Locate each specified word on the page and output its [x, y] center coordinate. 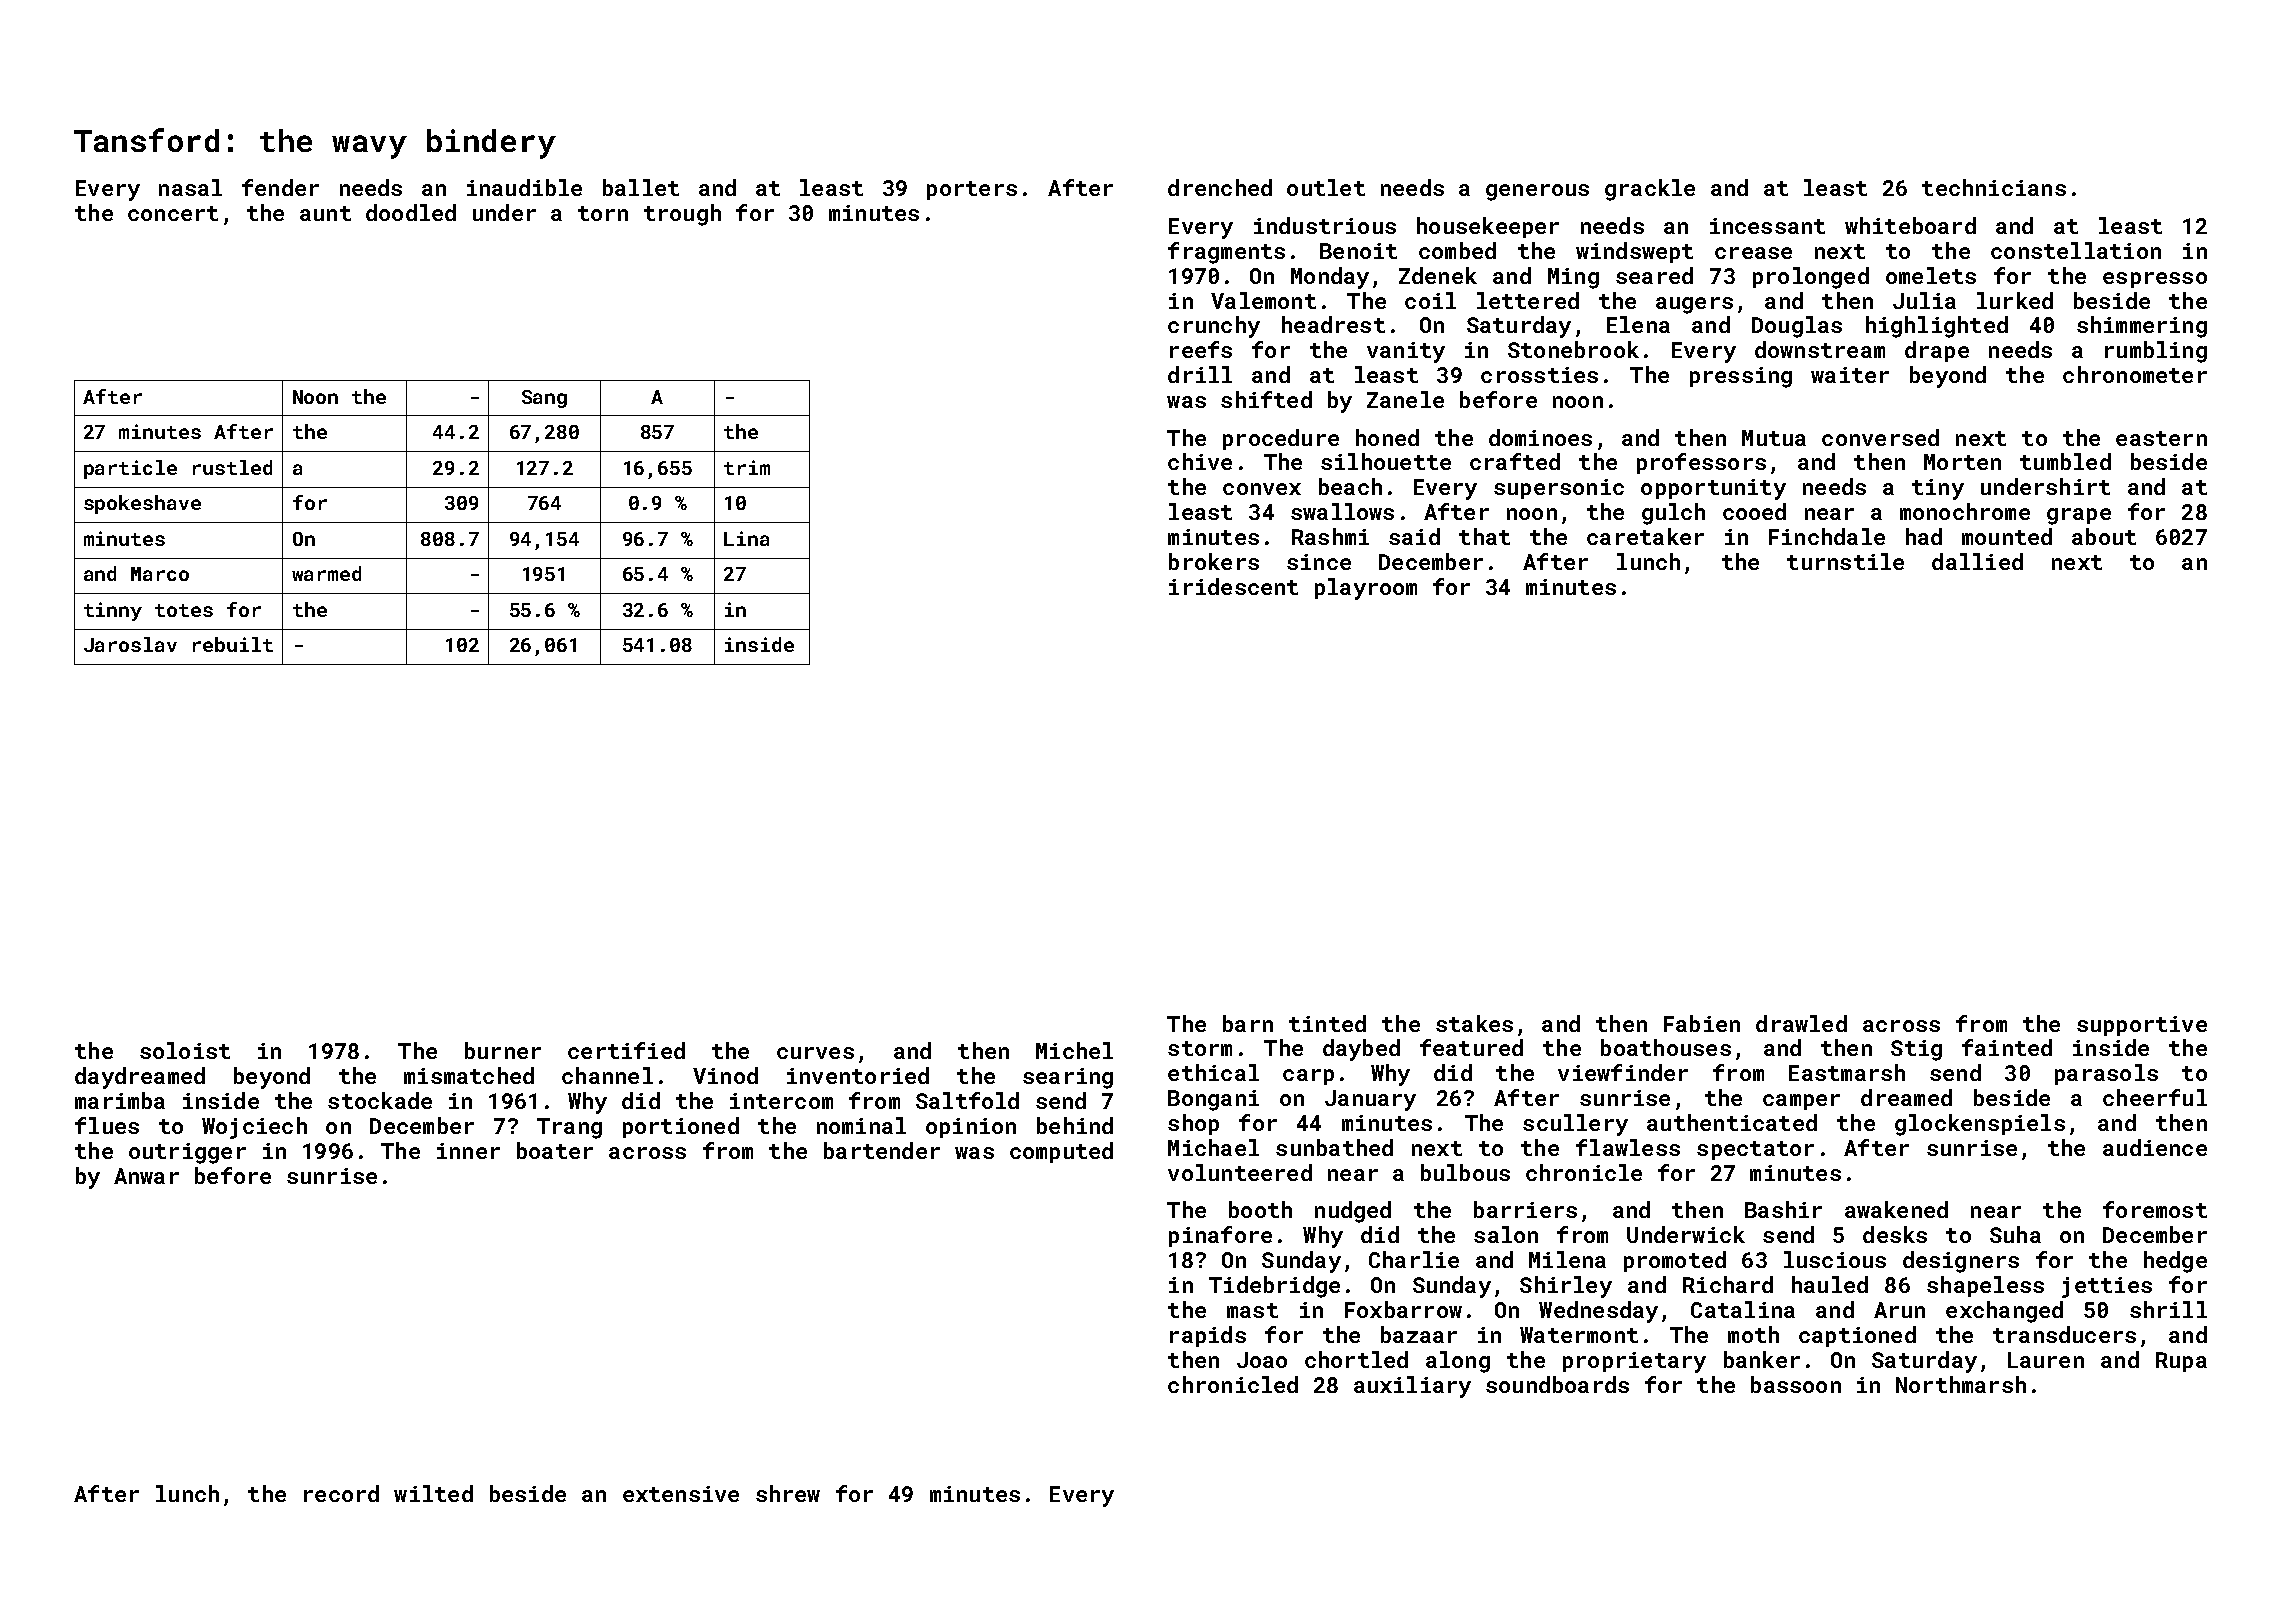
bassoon [1796, 1384]
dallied [1977, 561]
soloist [185, 1050]
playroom [1366, 589]
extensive [681, 1494]
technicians [1994, 187]
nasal [190, 187]
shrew [788, 1493]
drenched [1220, 187]
